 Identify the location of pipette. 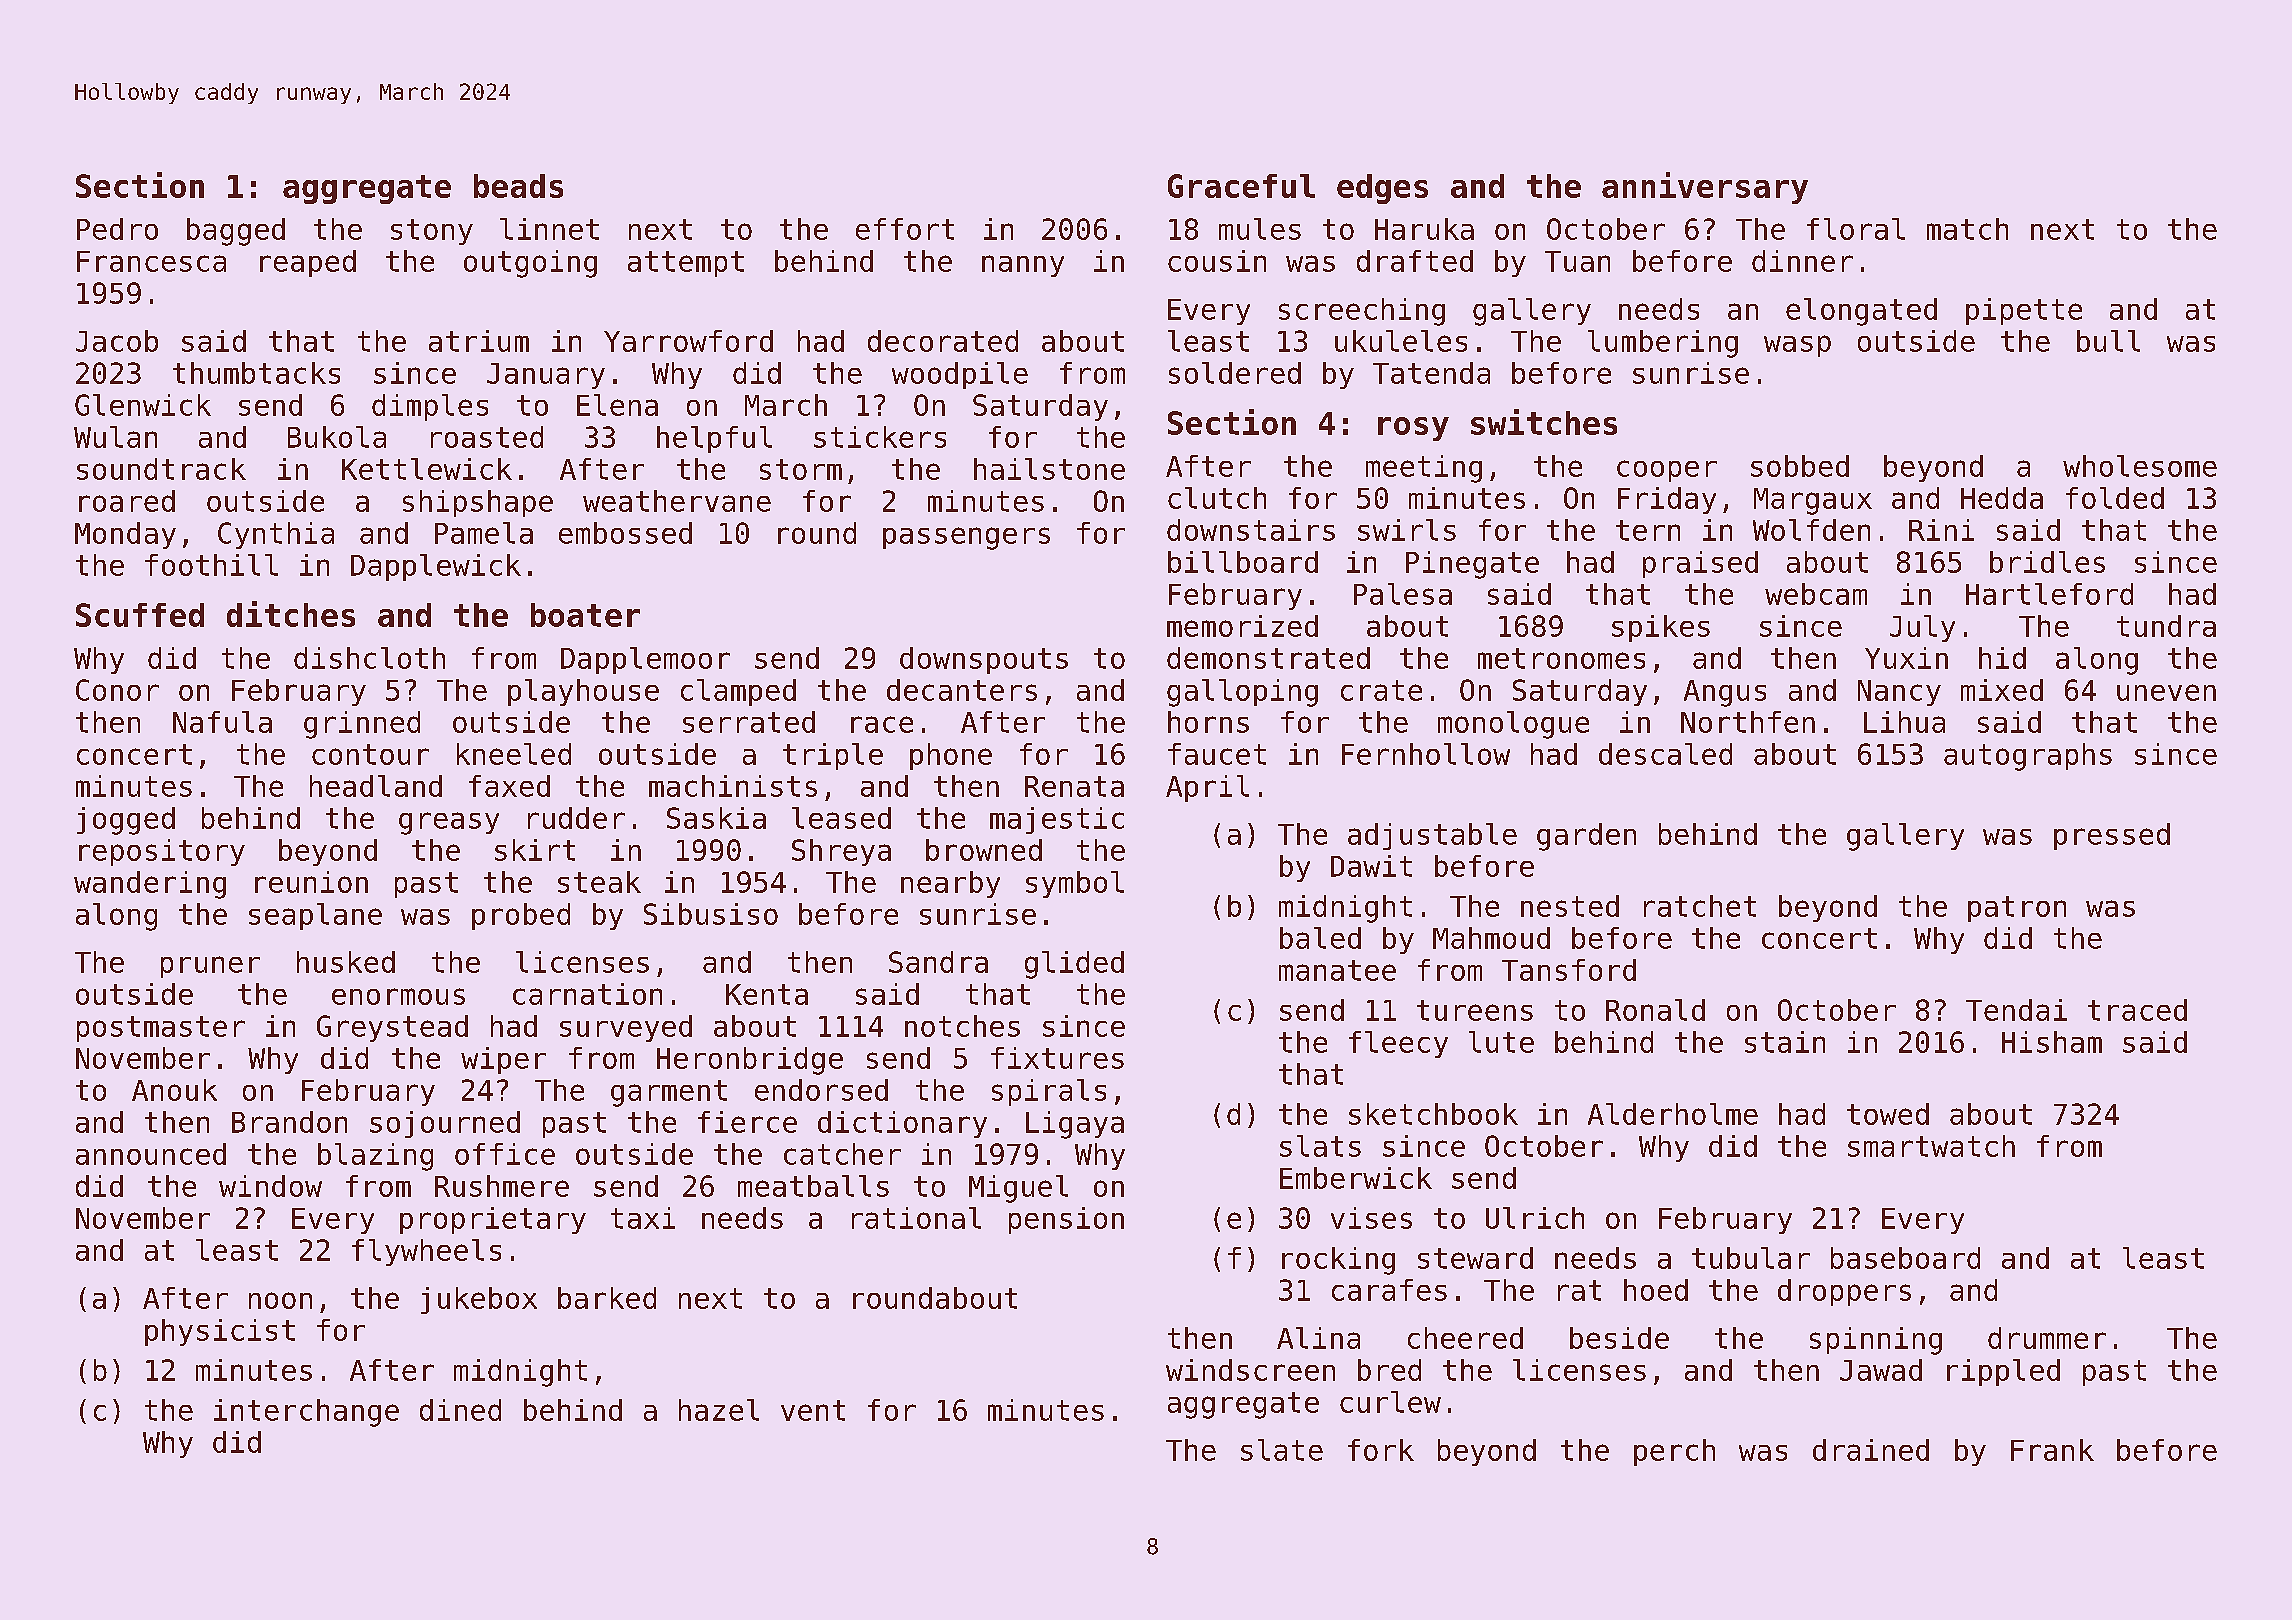
(2024, 311).
